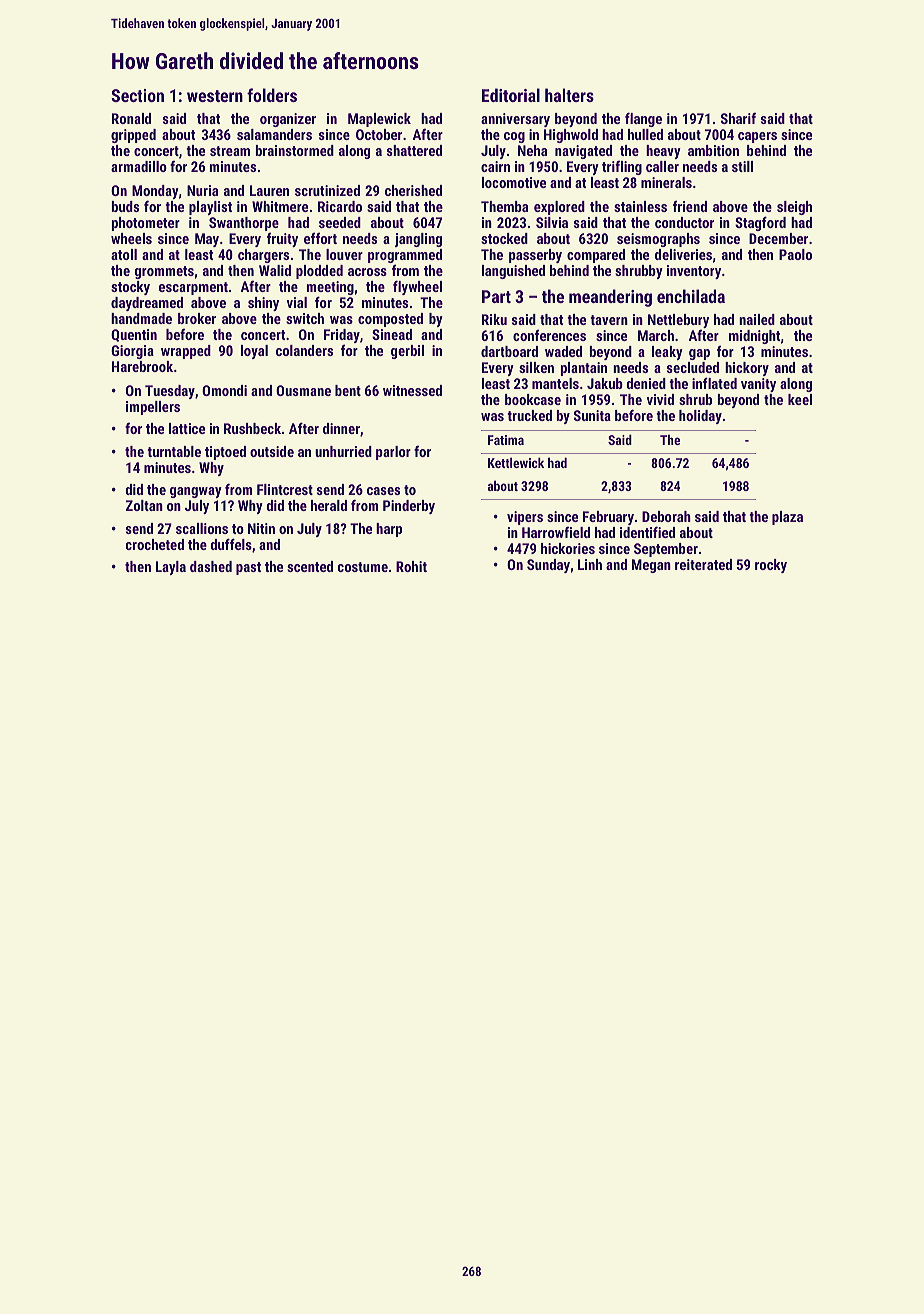  Describe the element at coordinates (610, 298) in the screenshot. I see `meandering` at that location.
